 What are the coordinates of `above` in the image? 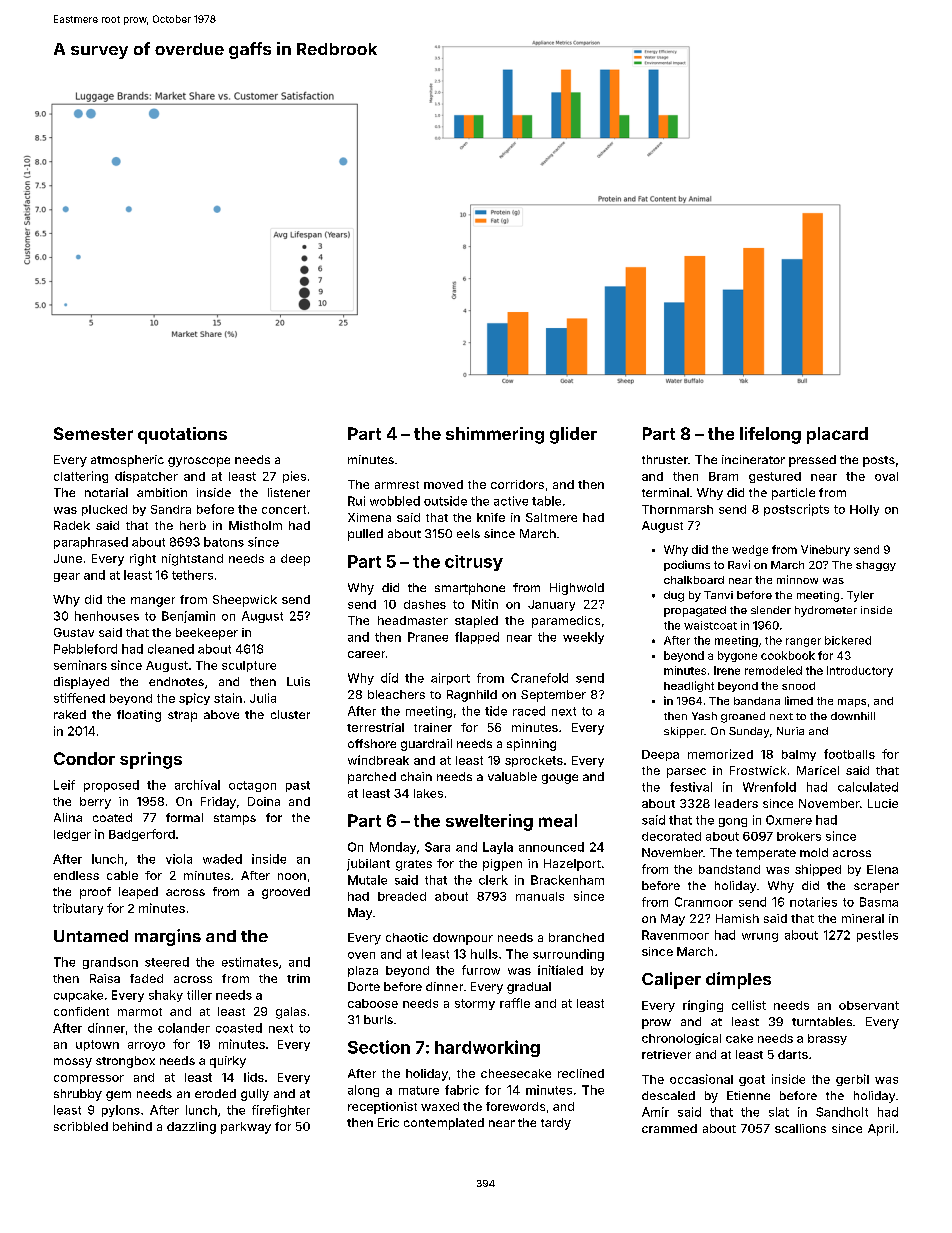 It's located at (221, 714).
